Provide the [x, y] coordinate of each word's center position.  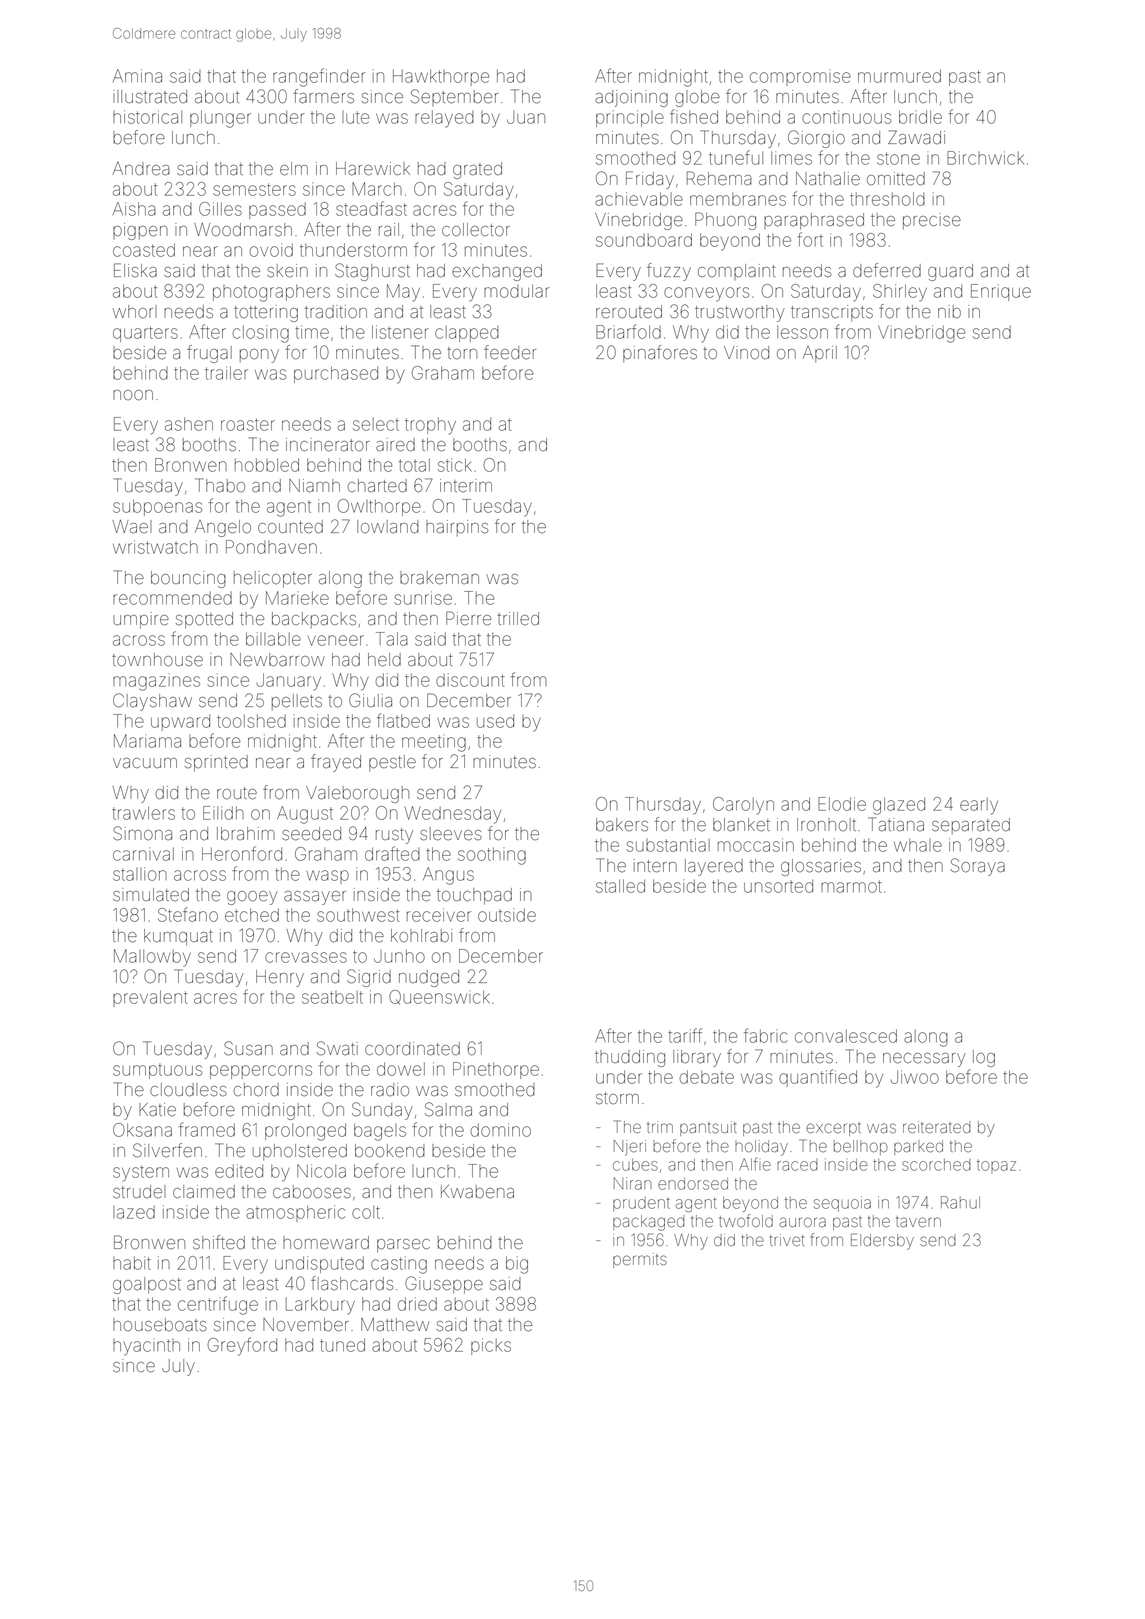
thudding [630, 1058]
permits [640, 1260]
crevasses [306, 957]
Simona [142, 833]
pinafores [660, 354]
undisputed [319, 1264]
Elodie [842, 804]
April [820, 354]
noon [133, 395]
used [495, 721]
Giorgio [816, 139]
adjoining [631, 98]
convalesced [846, 1036]
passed [277, 210]
